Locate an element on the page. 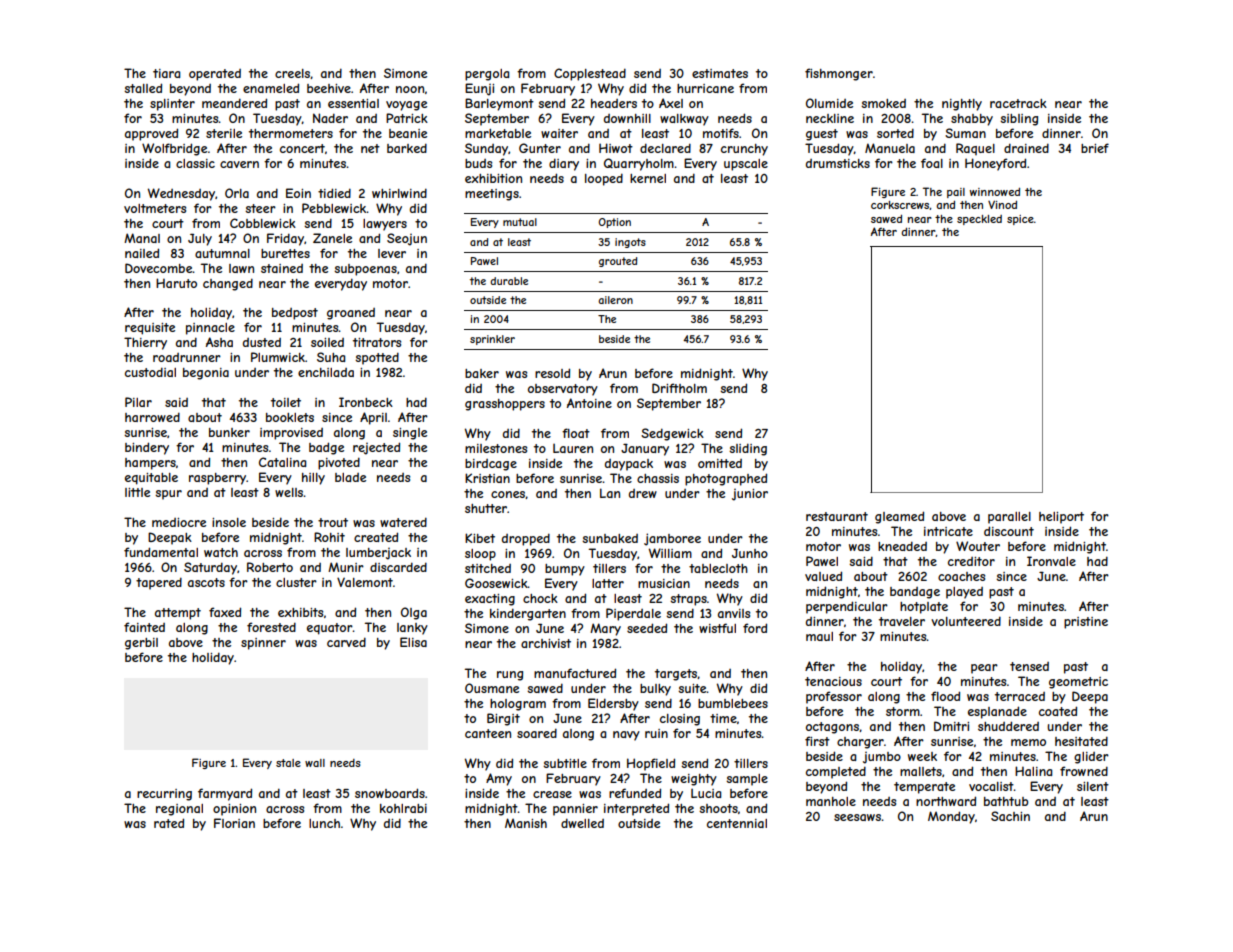  time is located at coordinates (723, 718).
